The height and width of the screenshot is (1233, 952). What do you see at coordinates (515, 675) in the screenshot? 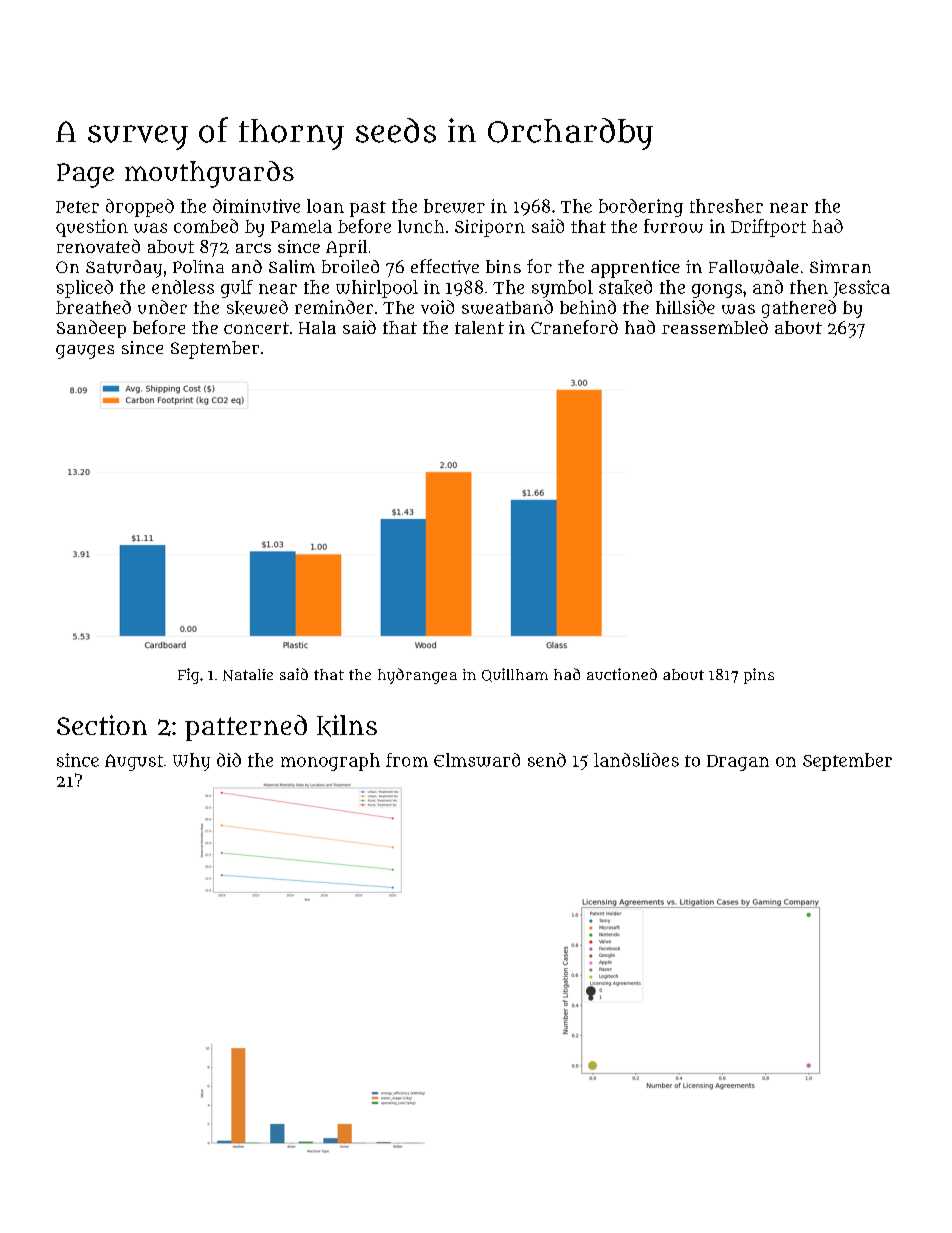
I see `Quillham` at bounding box center [515, 675].
